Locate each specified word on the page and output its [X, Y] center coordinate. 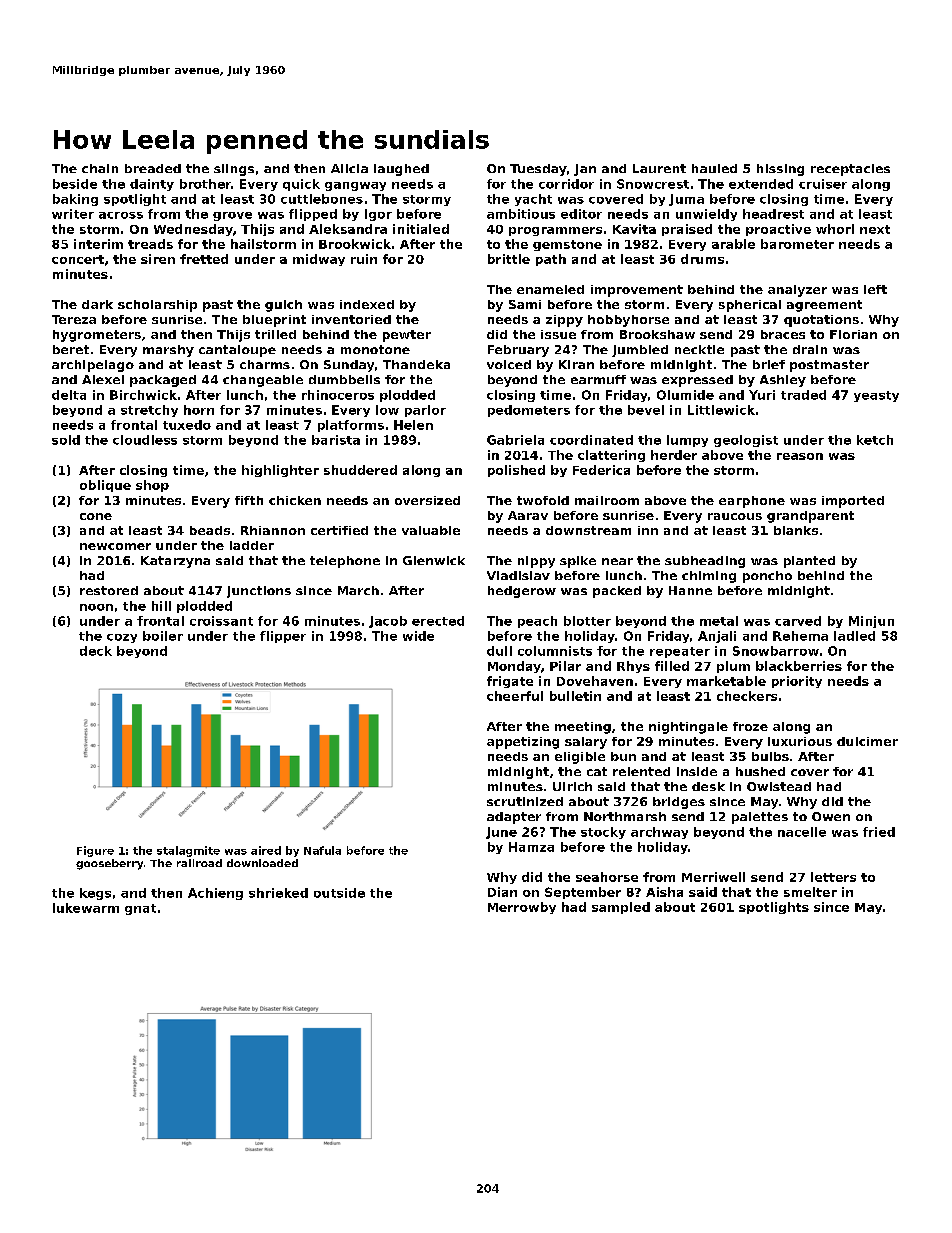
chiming [709, 577]
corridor [566, 184]
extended [761, 184]
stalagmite [188, 851]
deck [96, 651]
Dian [502, 892]
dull [499, 651]
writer [73, 214]
